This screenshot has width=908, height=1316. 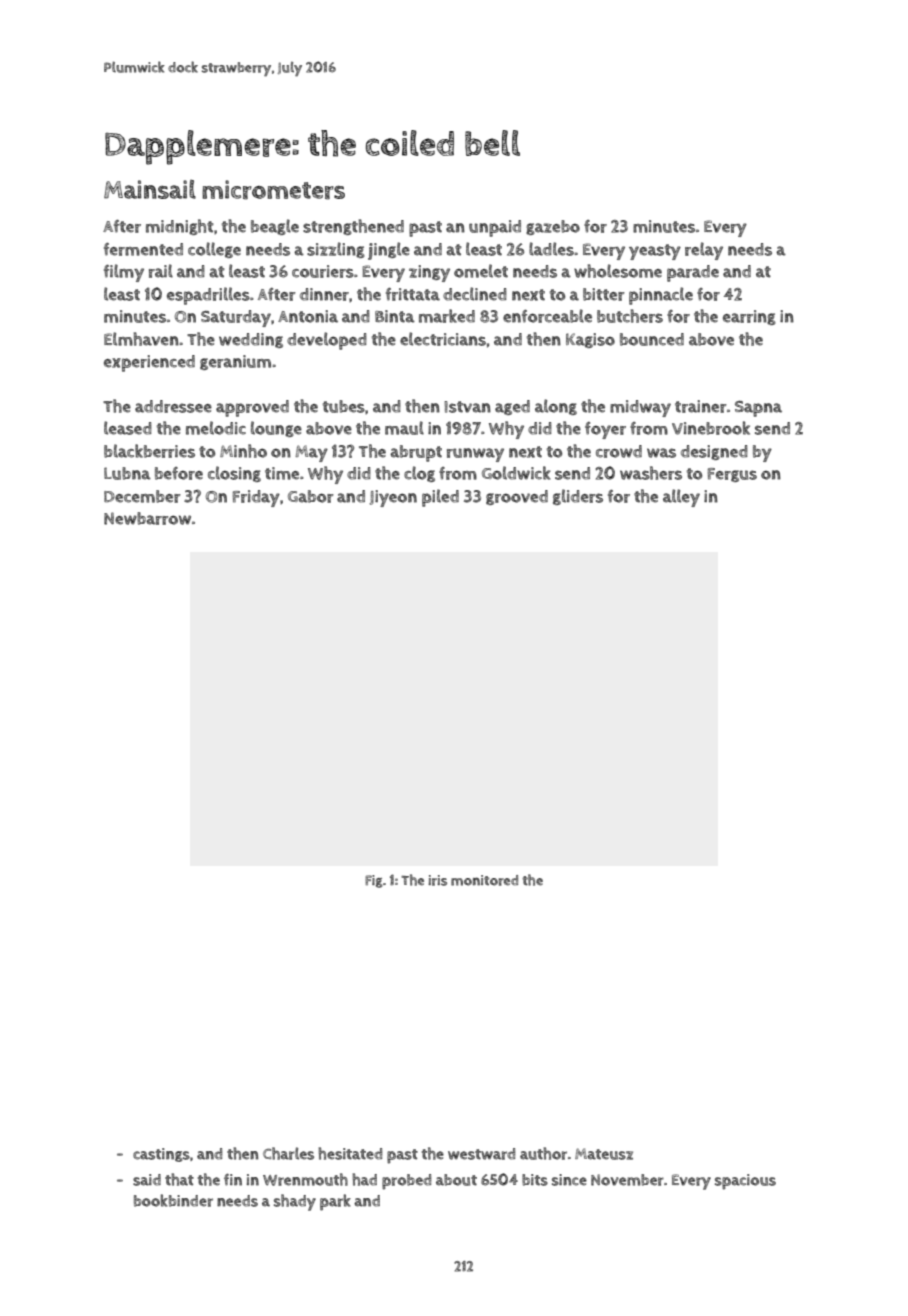 I want to click on gazebo, so click(x=553, y=227).
